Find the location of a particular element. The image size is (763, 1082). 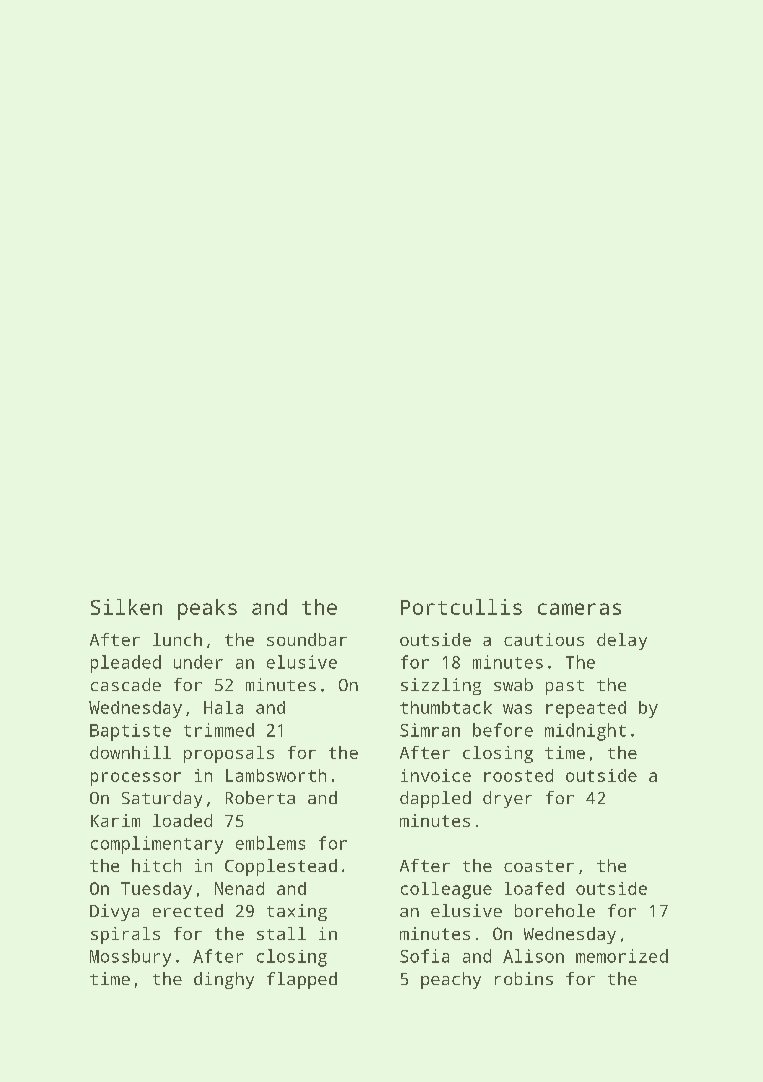

flapped is located at coordinates (302, 980).
